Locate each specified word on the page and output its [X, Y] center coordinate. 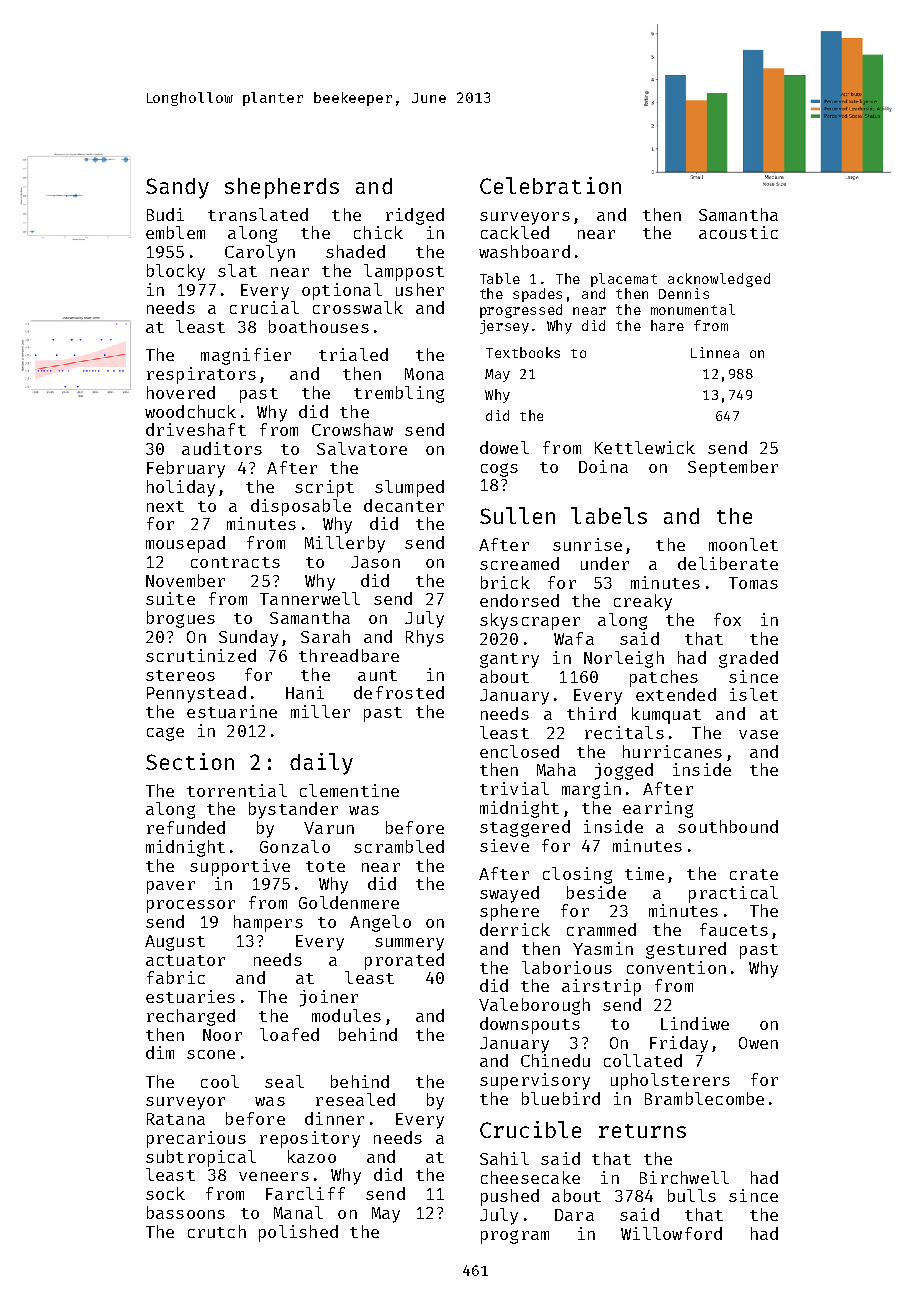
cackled [515, 232]
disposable [301, 507]
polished [298, 1233]
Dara [574, 1215]
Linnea [715, 352]
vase [758, 734]
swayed [509, 894]
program [515, 1237]
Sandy [177, 188]
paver [171, 887]
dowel [504, 447]
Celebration [550, 185]
